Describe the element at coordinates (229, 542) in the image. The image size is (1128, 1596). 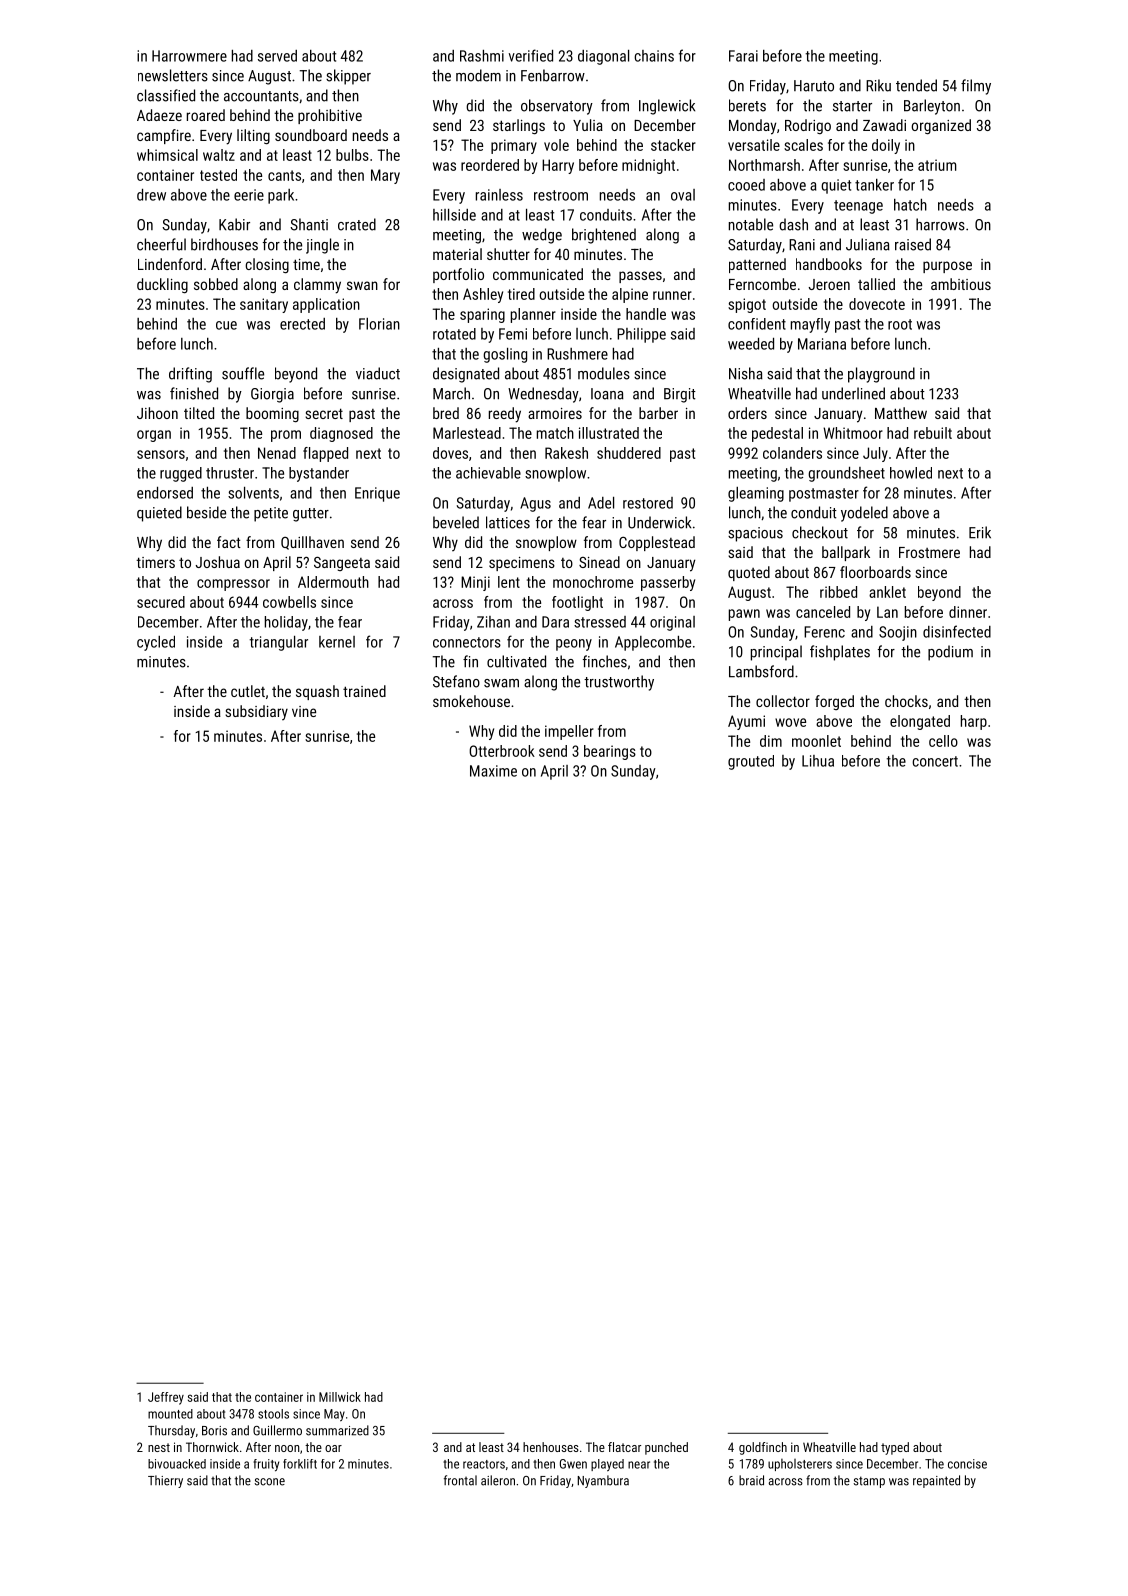
I see `fact` at that location.
